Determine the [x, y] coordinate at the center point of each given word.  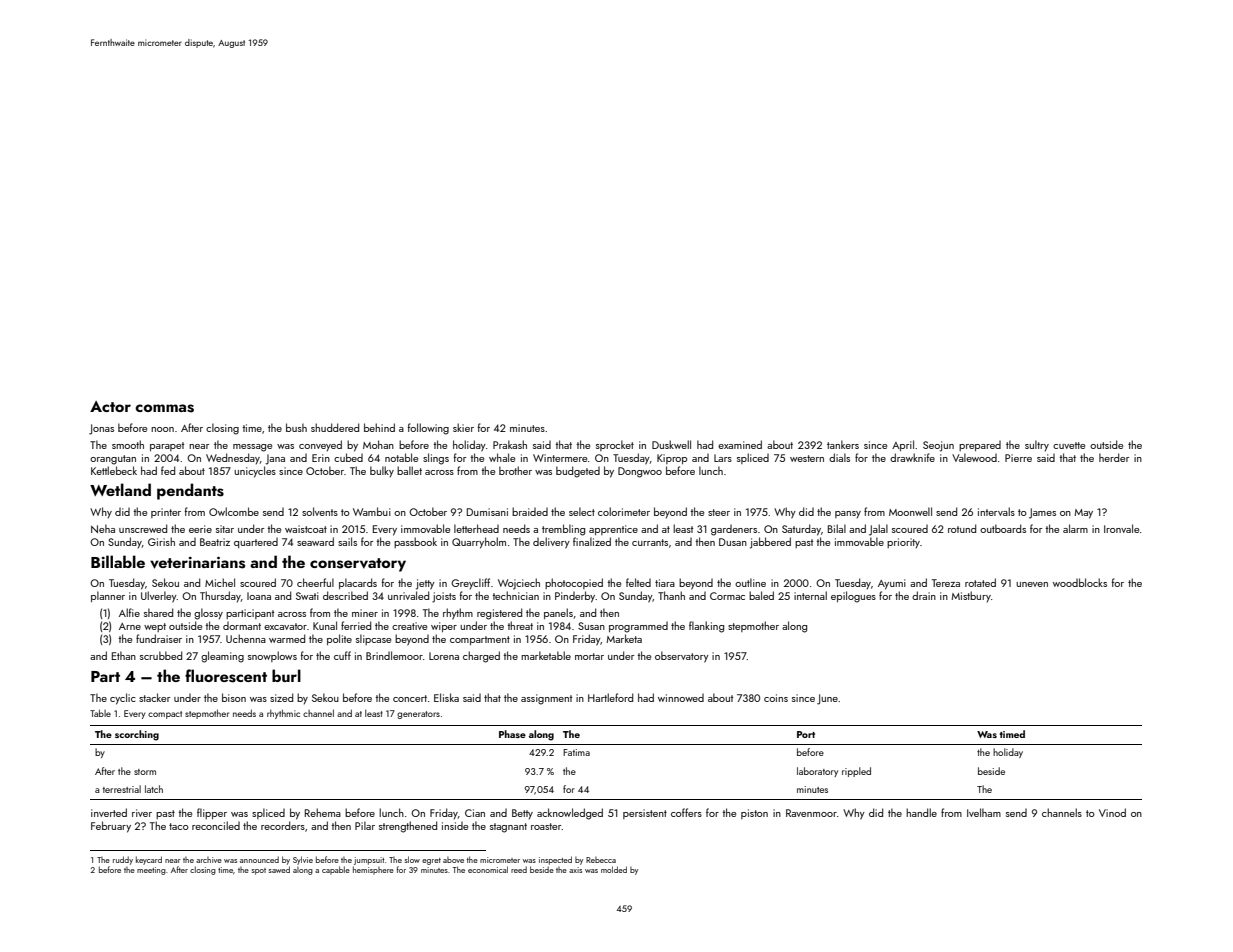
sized [281, 697]
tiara [665, 583]
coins [776, 698]
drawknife [912, 457]
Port [806, 734]
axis [575, 870]
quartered [256, 543]
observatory [682, 657]
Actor [110, 406]
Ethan [124, 655]
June [827, 699]
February [111, 827]
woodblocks [1080, 582]
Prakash [510, 444]
